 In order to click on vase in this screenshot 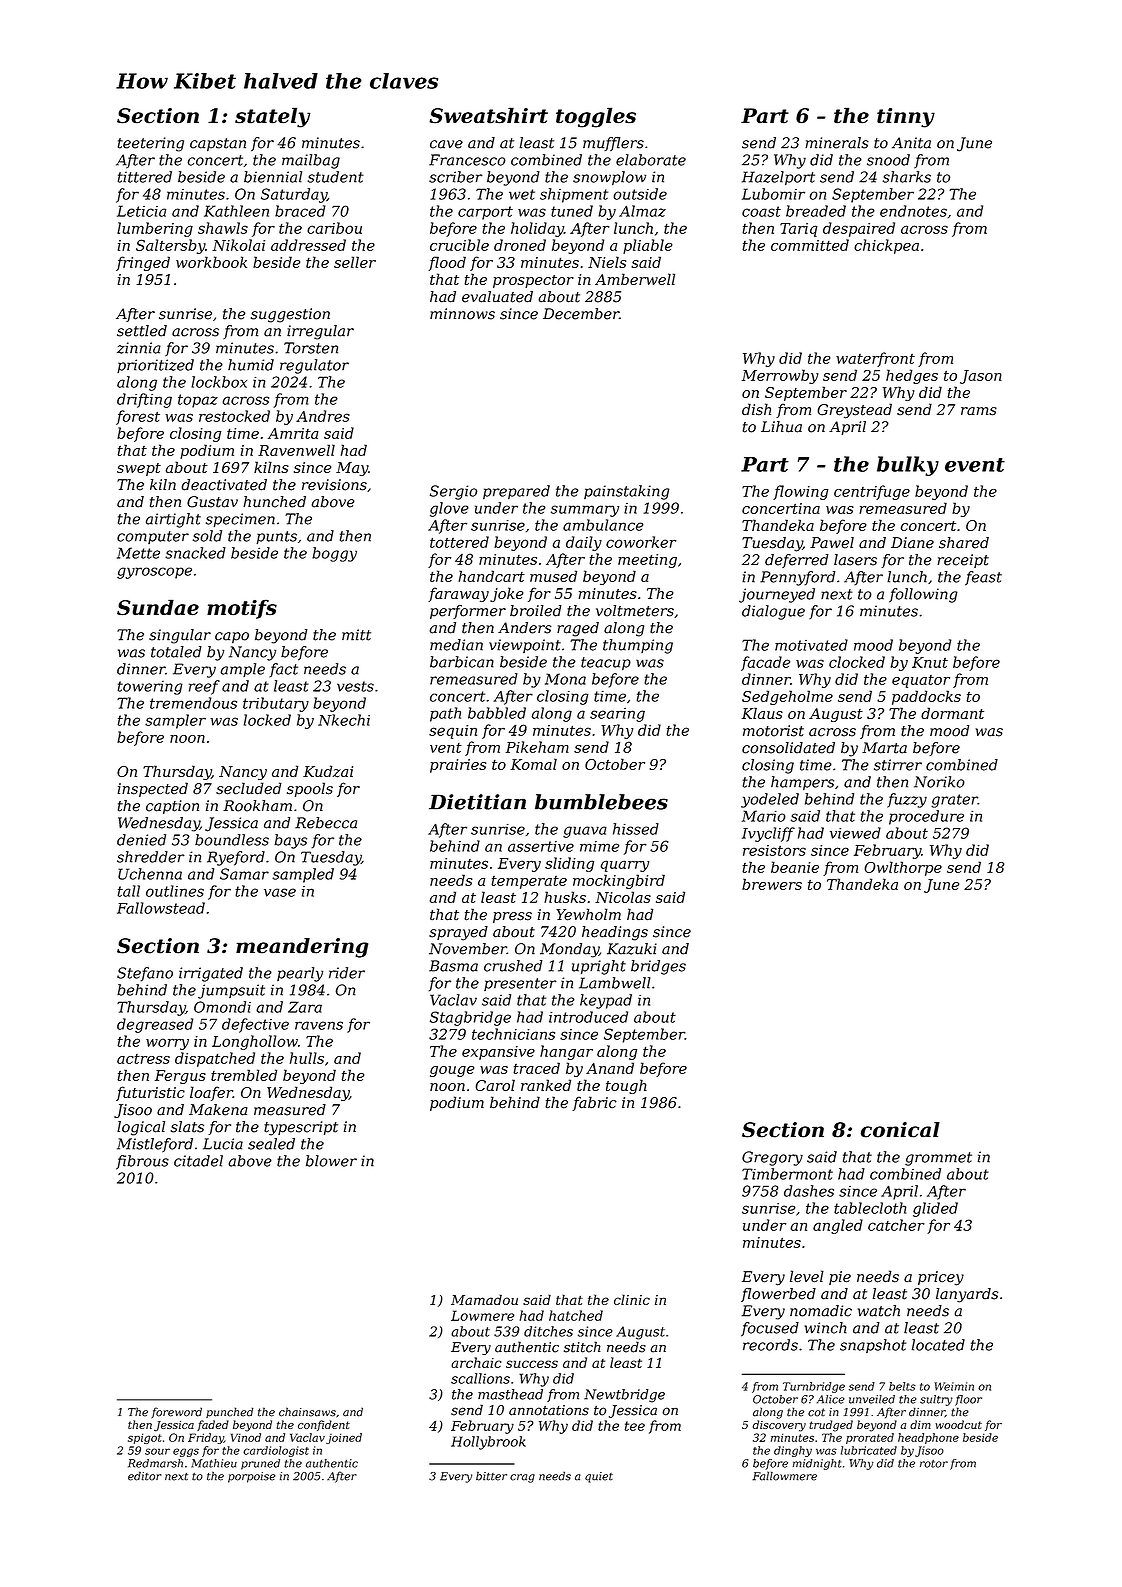, I will do `click(280, 892)`.
